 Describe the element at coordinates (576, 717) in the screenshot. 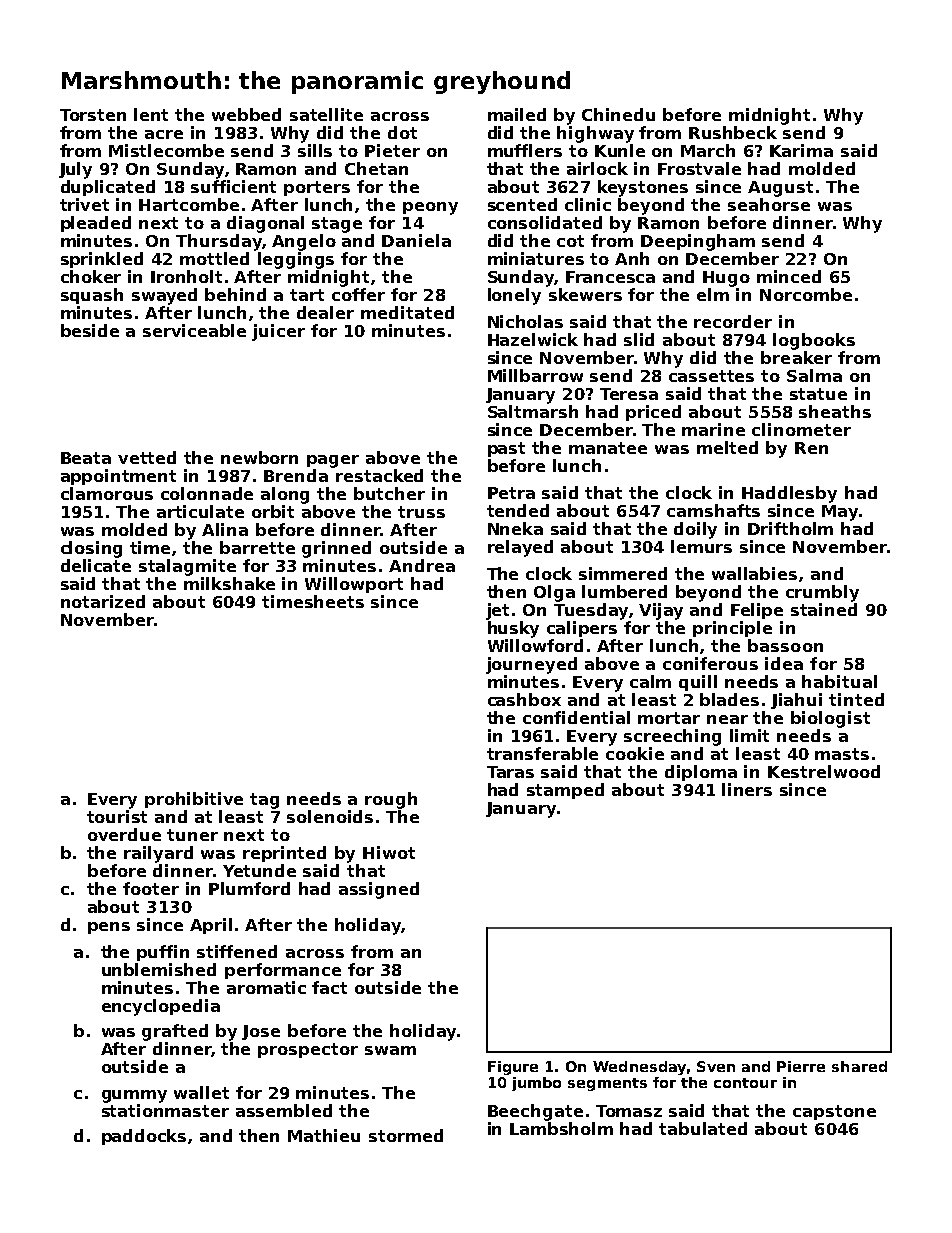

I see `confidential` at that location.
